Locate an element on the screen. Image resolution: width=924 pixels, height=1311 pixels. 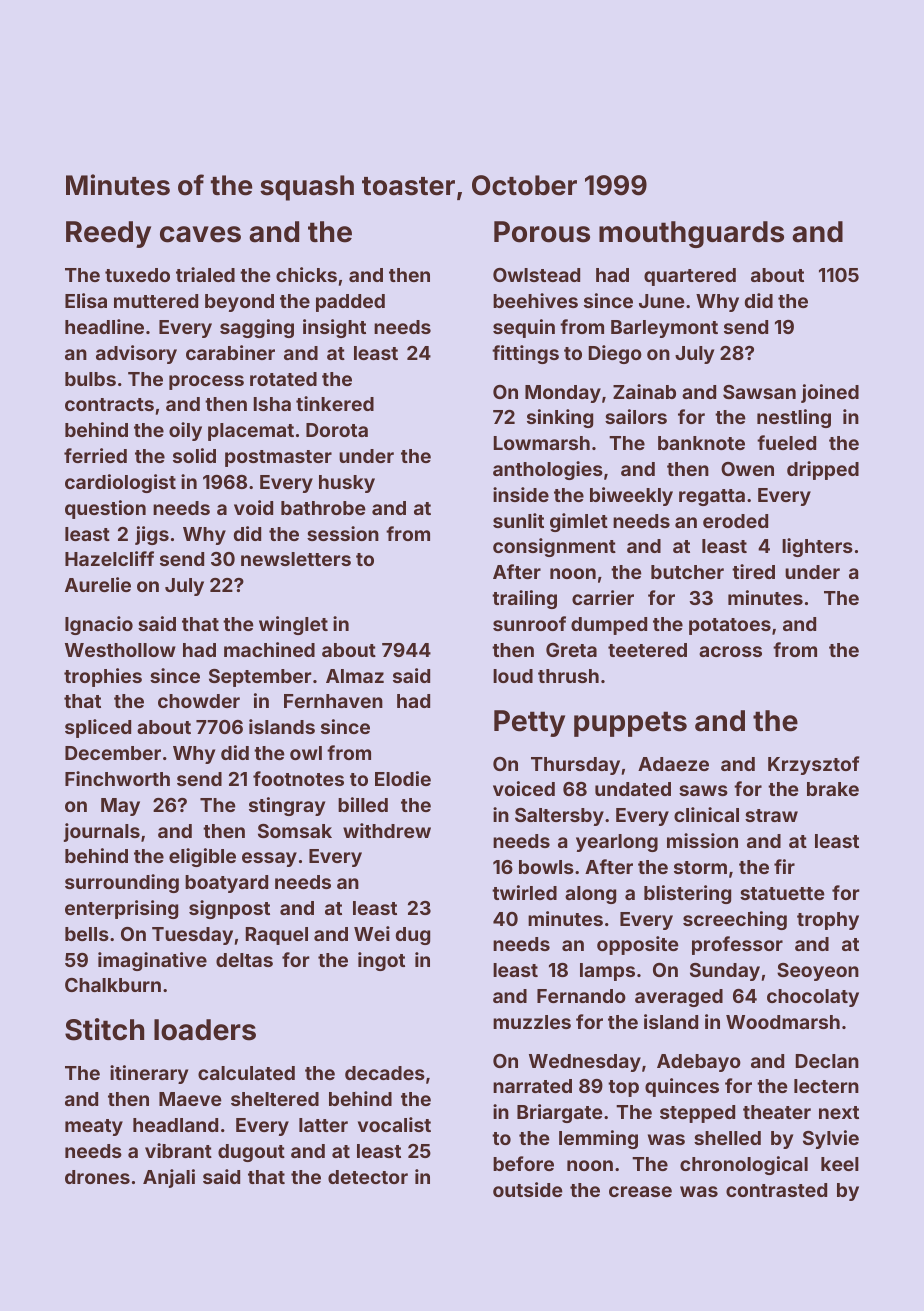
calculated is located at coordinates (246, 1073).
